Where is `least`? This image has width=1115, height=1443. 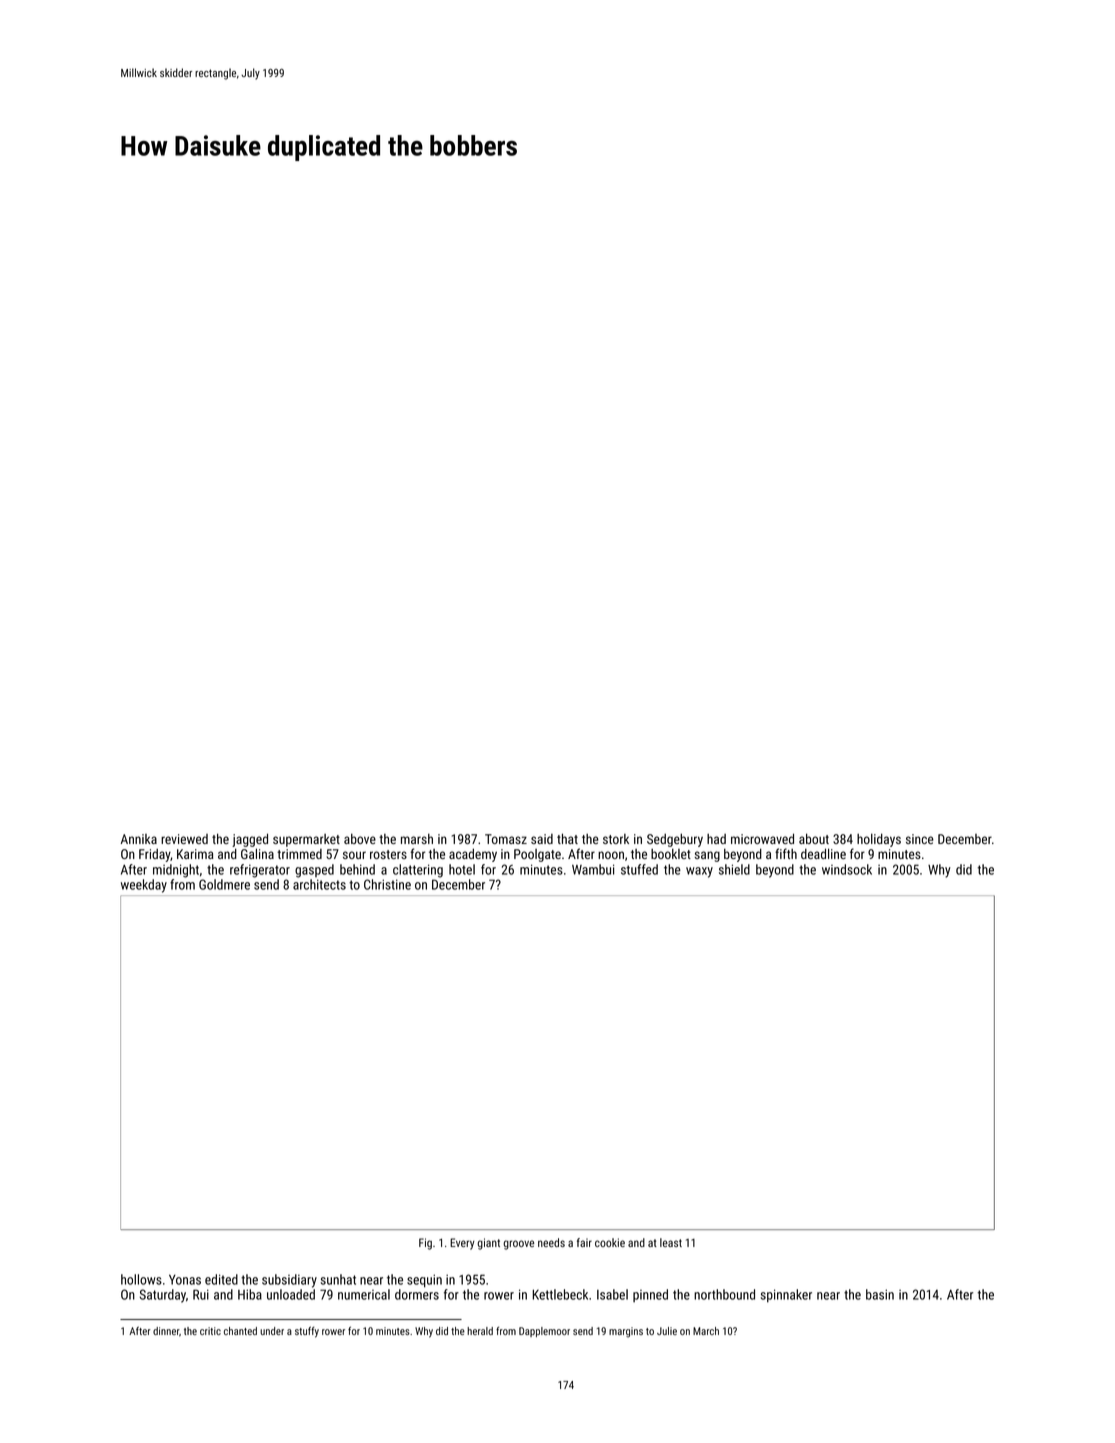 least is located at coordinates (671, 1242).
